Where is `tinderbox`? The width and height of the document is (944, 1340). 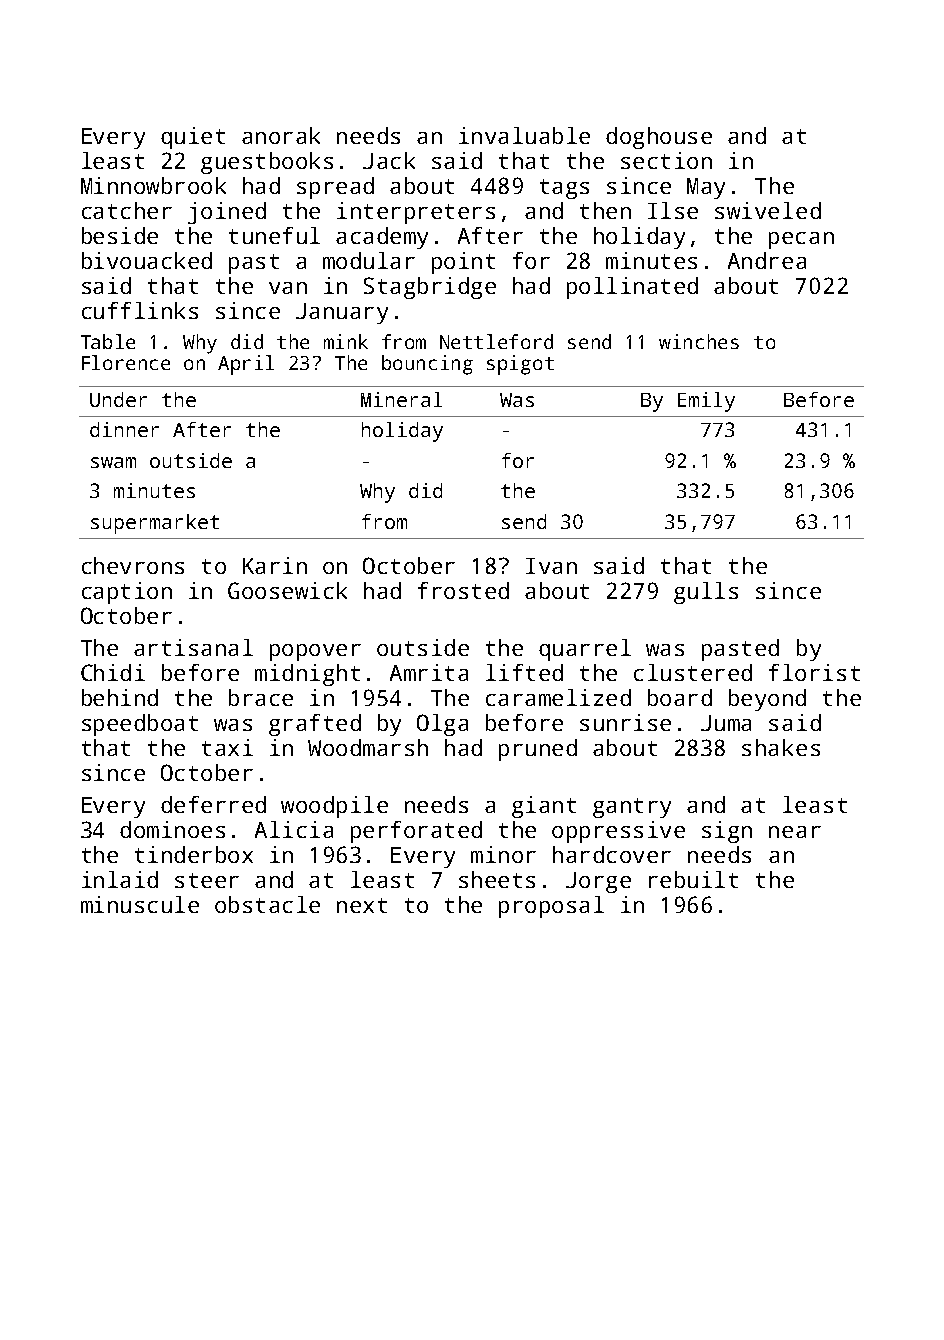
tinderbox is located at coordinates (194, 854).
